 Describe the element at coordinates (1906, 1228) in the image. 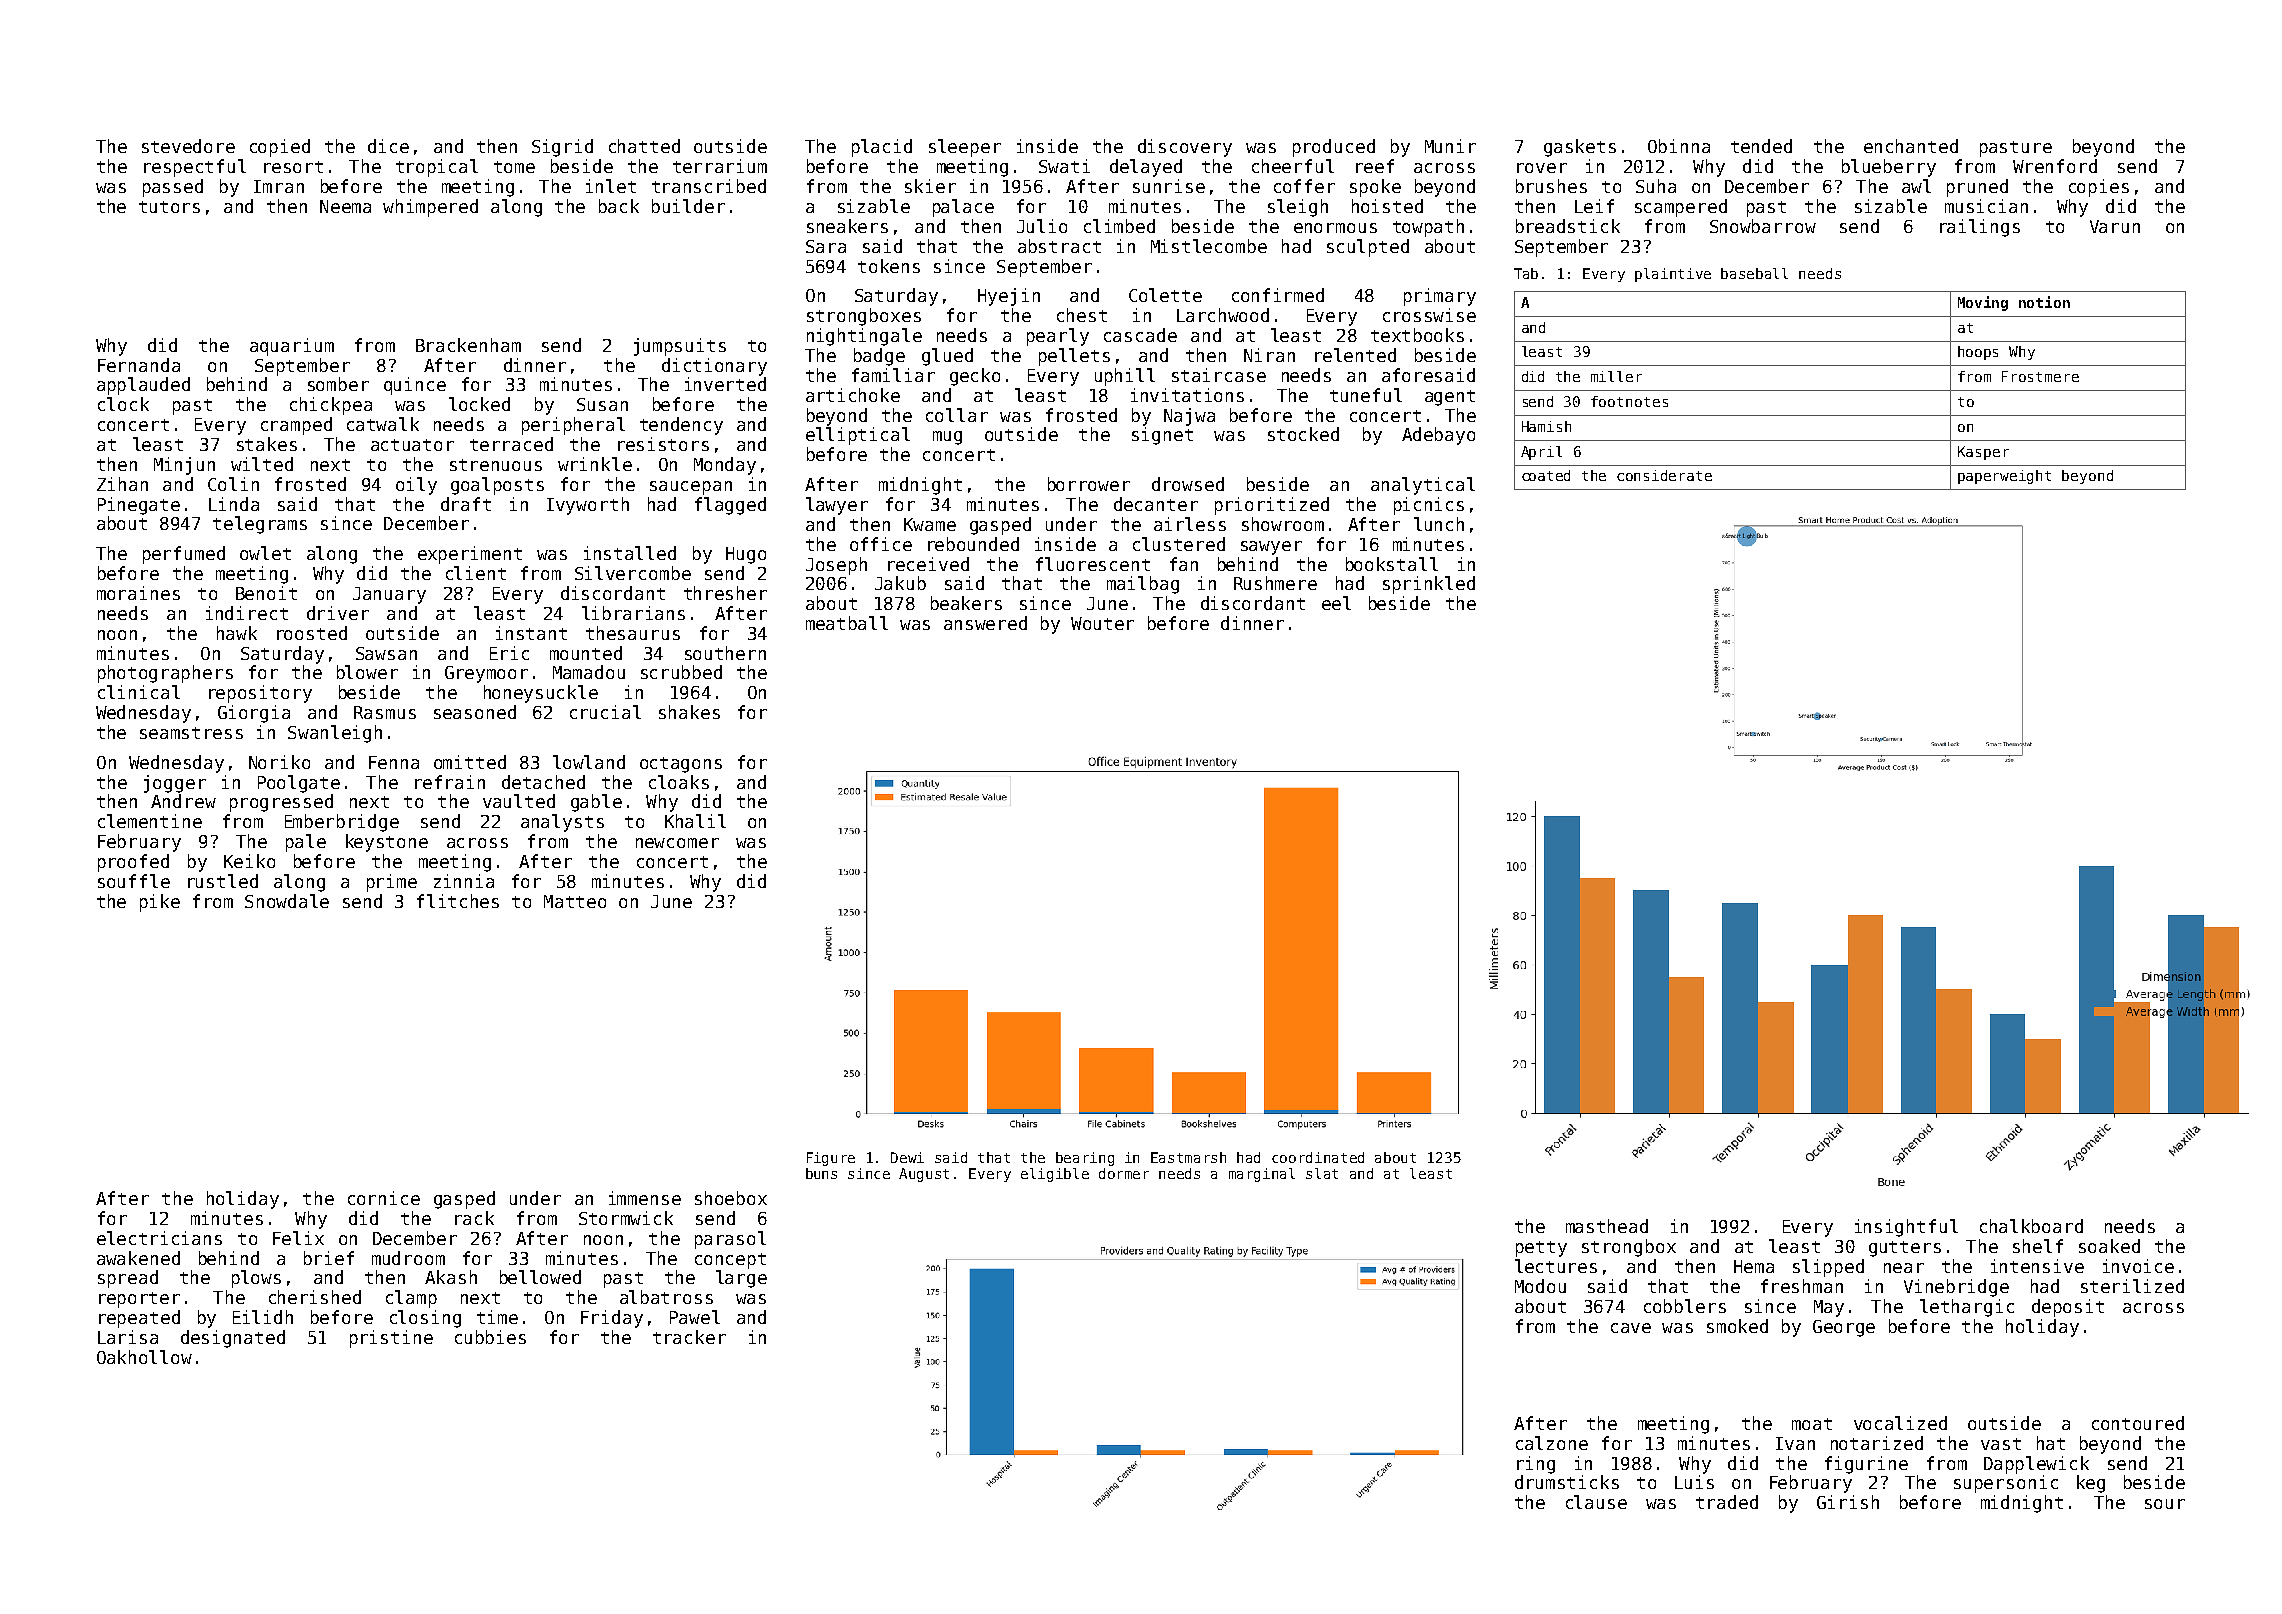

I see `insightful` at that location.
